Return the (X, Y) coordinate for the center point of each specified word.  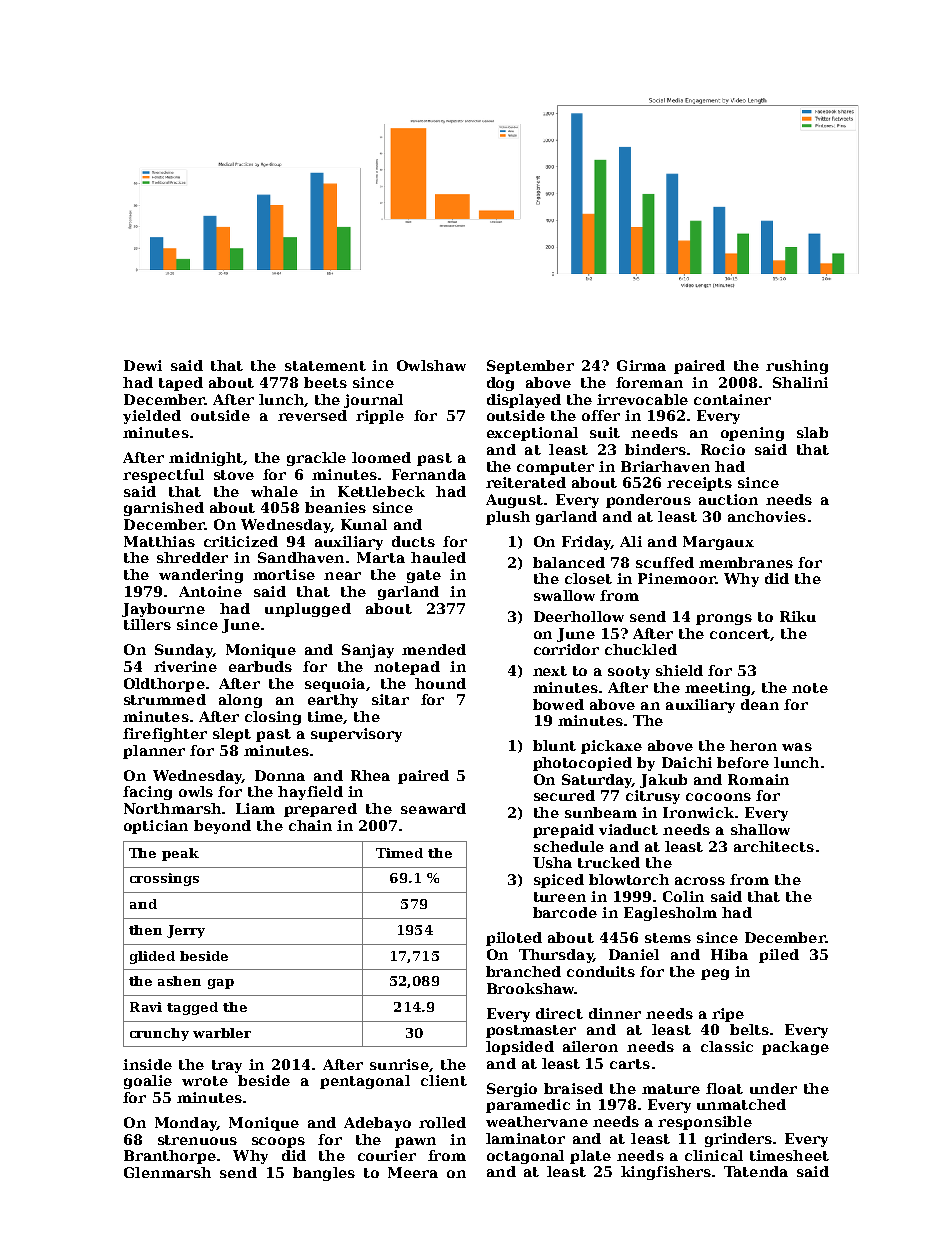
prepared (320, 810)
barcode (565, 912)
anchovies (767, 516)
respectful (163, 476)
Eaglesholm (670, 914)
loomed (381, 457)
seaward (433, 808)
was (797, 747)
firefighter (165, 735)
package (795, 1048)
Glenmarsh (167, 1172)
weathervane (537, 1121)
